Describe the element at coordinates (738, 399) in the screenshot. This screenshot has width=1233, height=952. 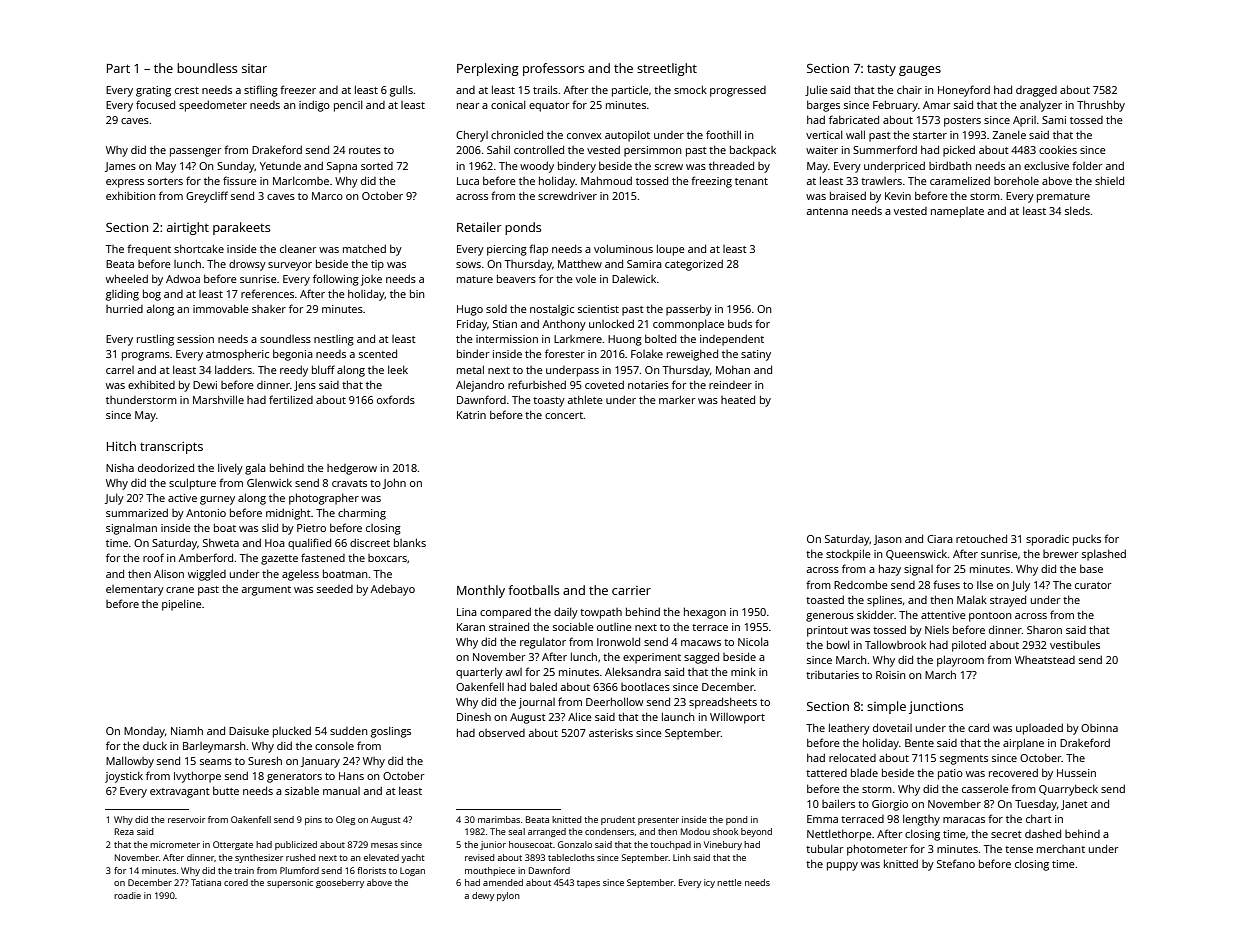
I see `heated` at that location.
